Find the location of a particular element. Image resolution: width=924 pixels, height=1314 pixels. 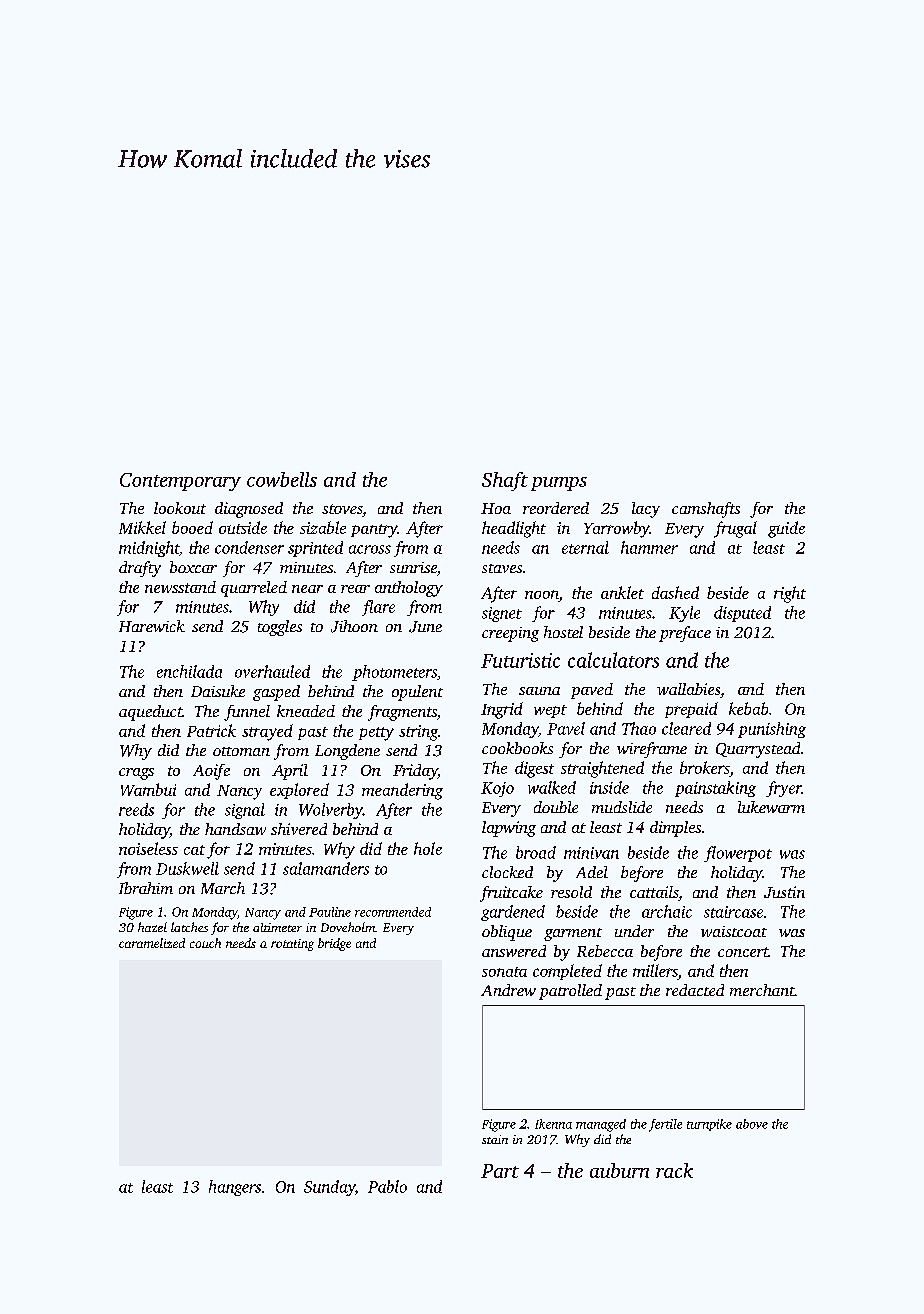

fryer is located at coordinates (784, 789).
